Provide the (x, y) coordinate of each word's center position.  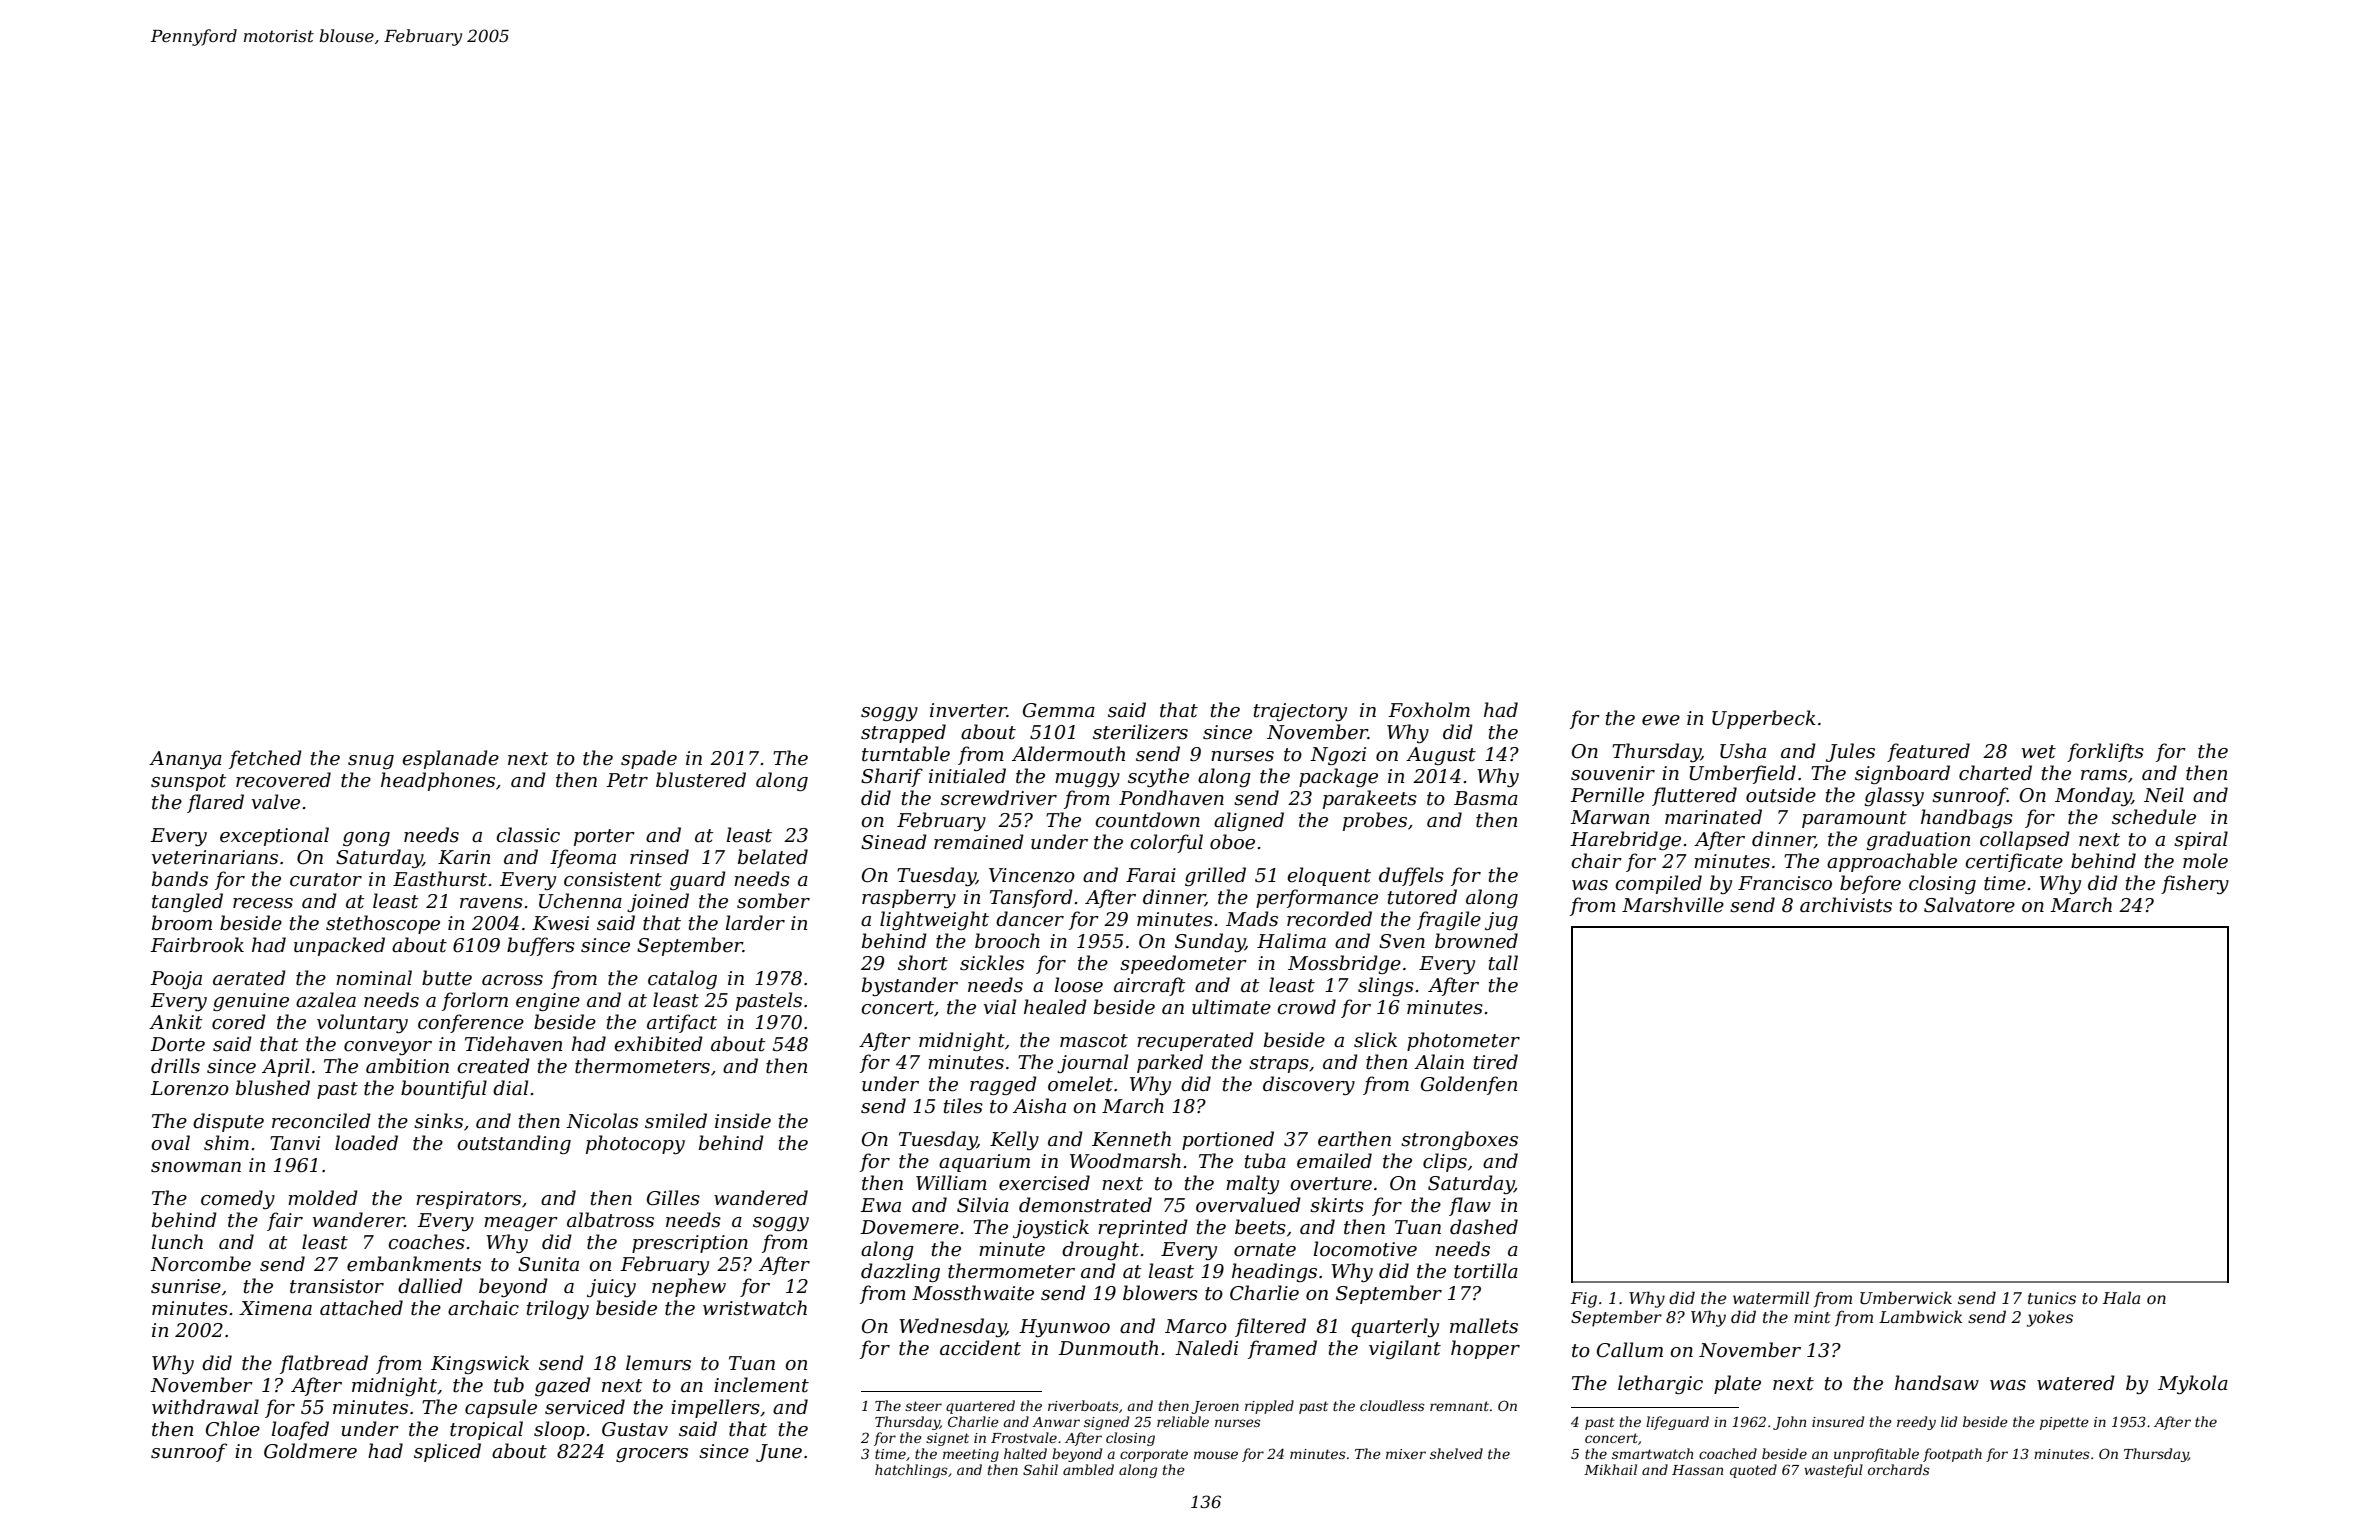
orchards (1899, 1469)
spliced (447, 1452)
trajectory (1300, 712)
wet (2039, 752)
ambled (1088, 1469)
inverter (968, 710)
